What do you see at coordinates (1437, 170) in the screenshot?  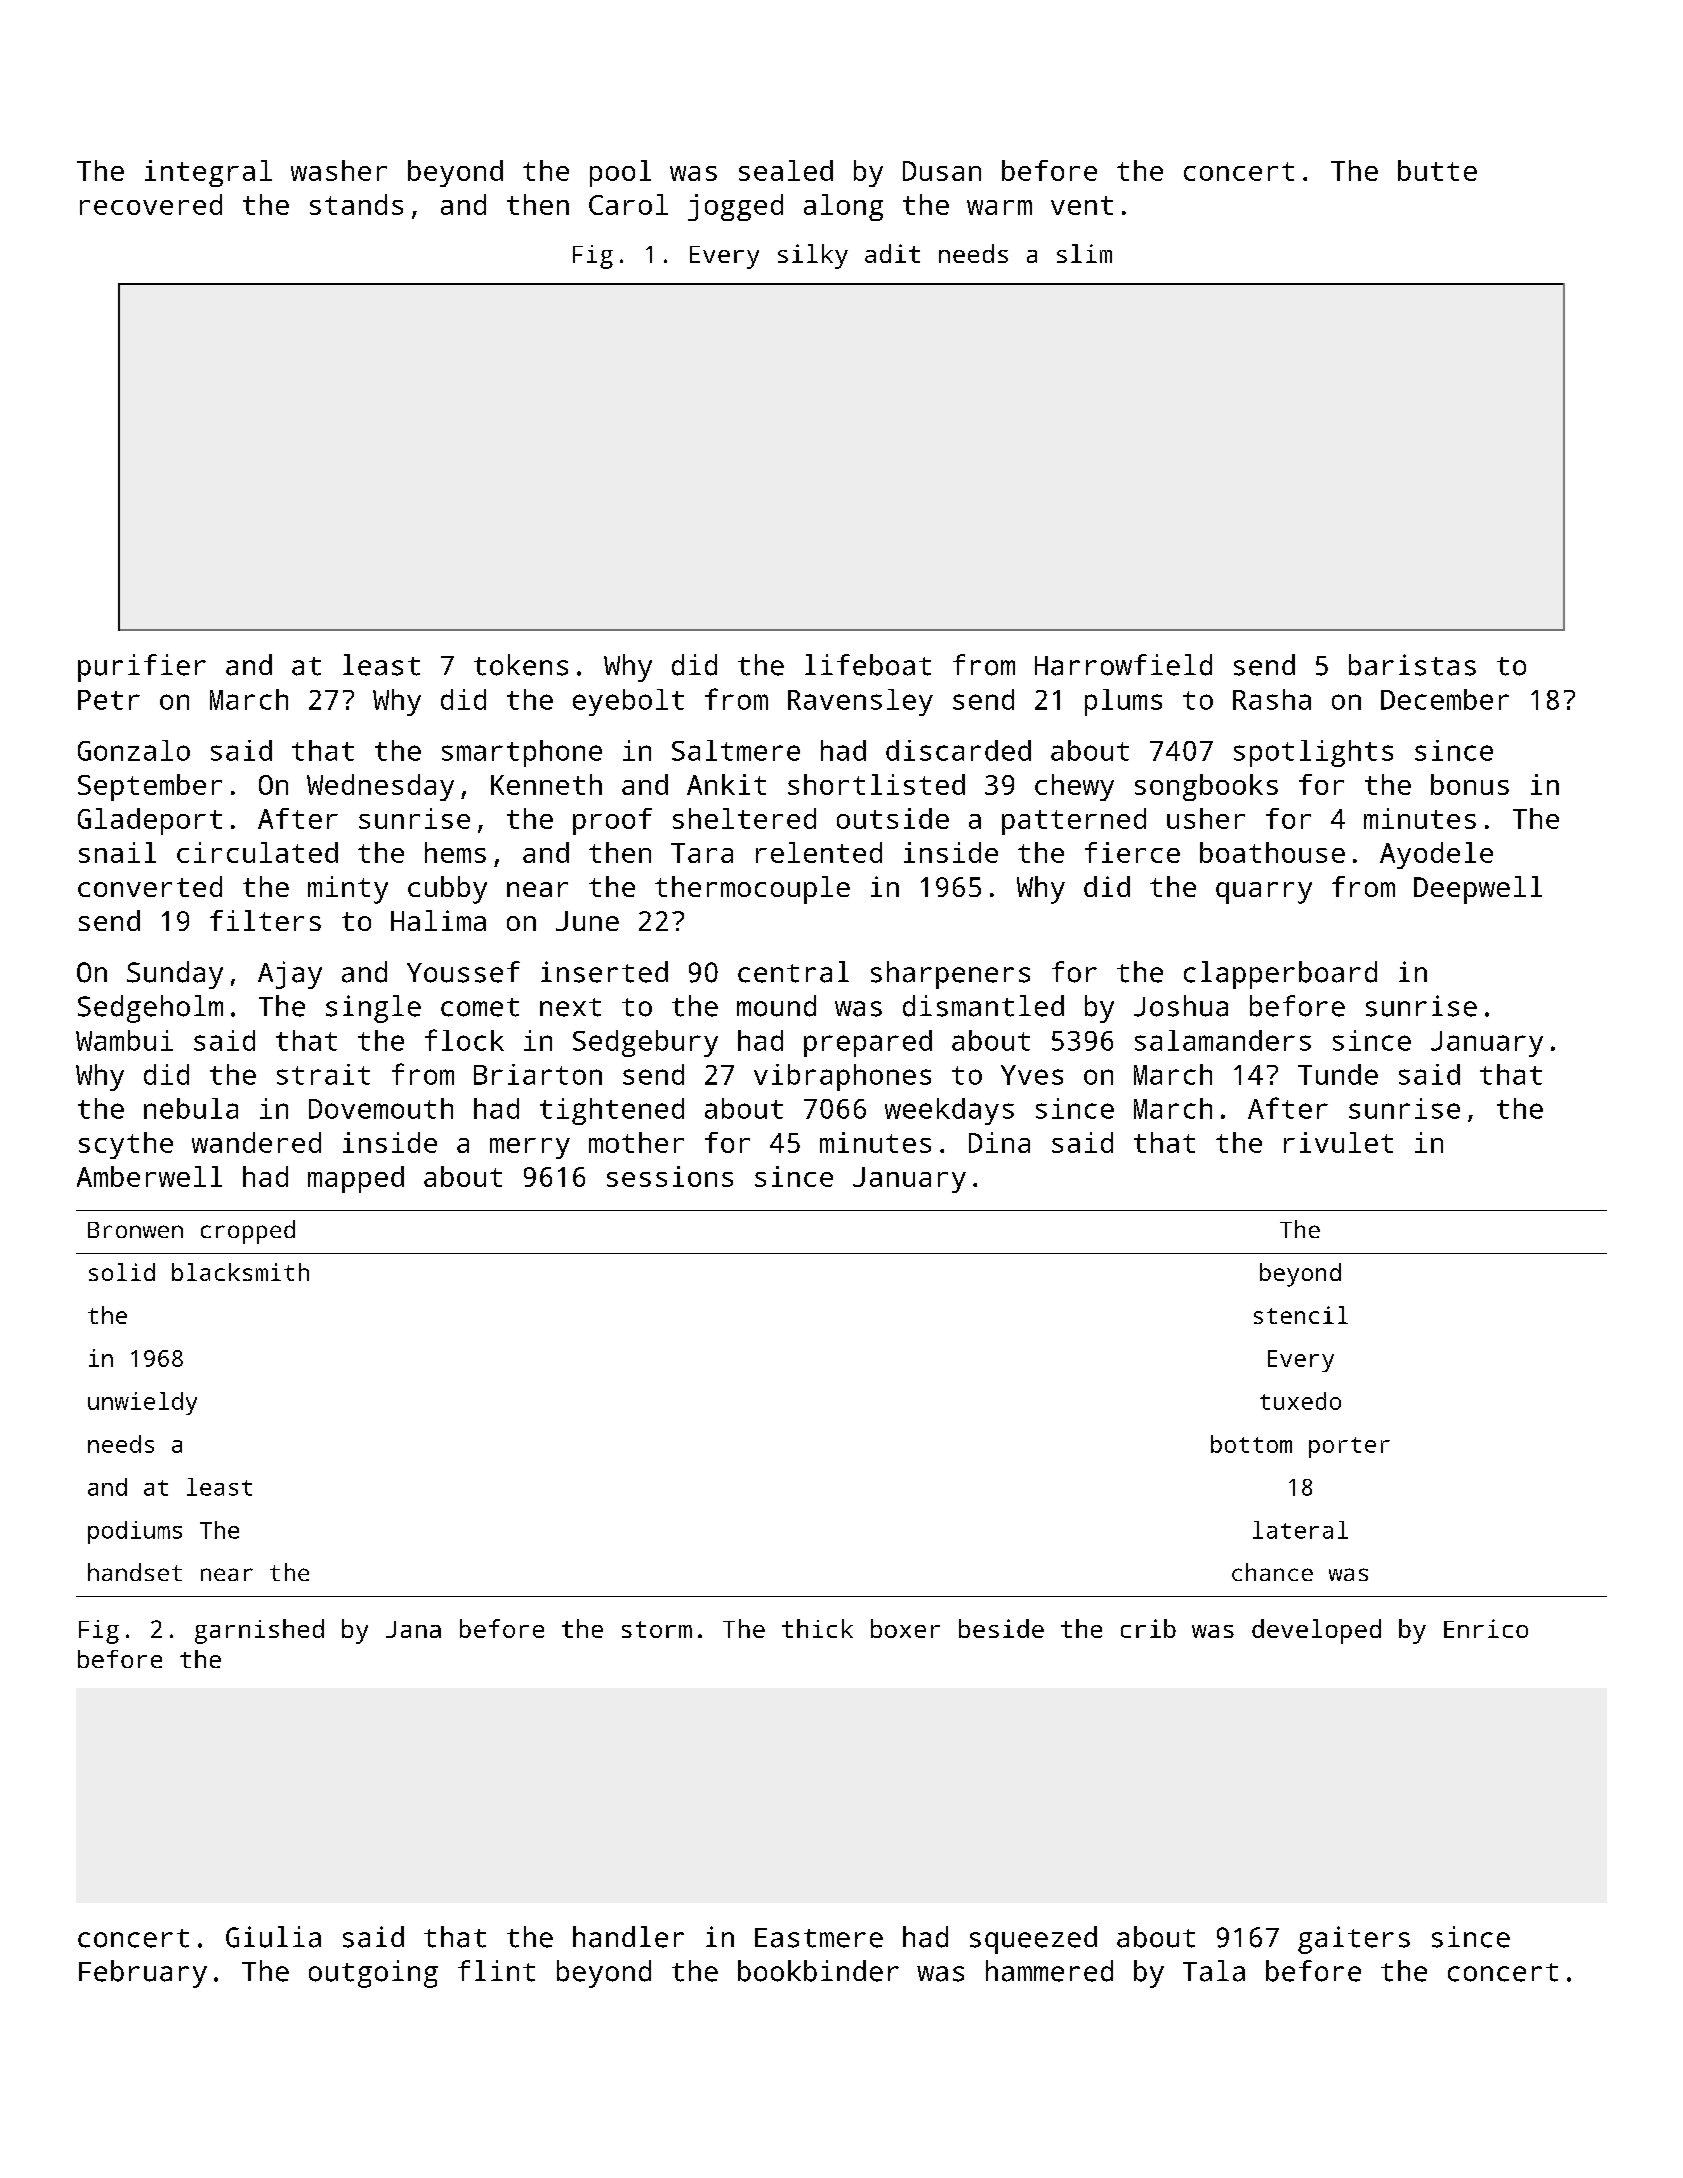 I see `butte` at bounding box center [1437, 170].
